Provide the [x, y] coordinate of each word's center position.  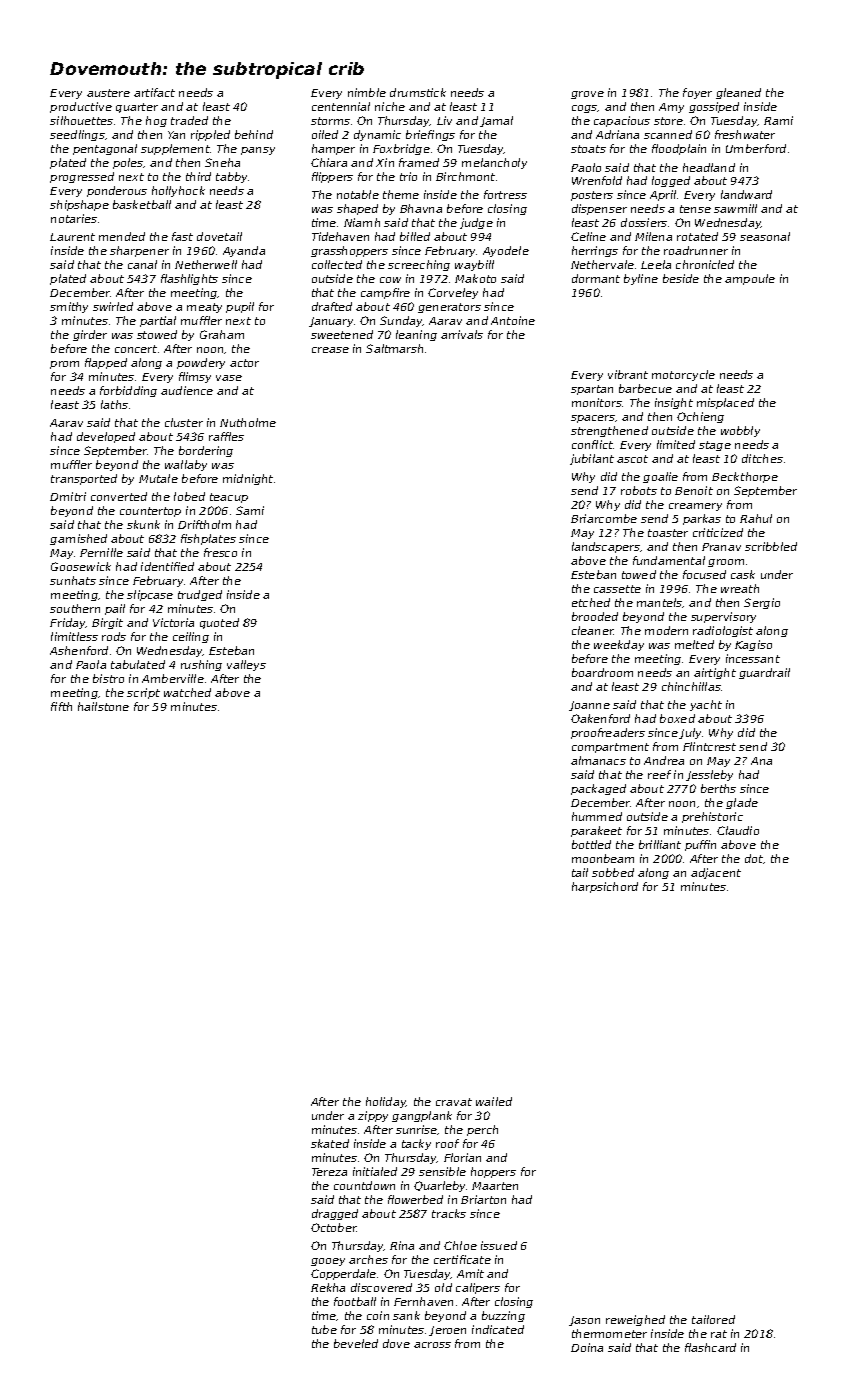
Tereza [329, 1172]
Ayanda [244, 251]
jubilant [592, 459]
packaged [598, 789]
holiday [386, 1102]
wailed [494, 1101]
